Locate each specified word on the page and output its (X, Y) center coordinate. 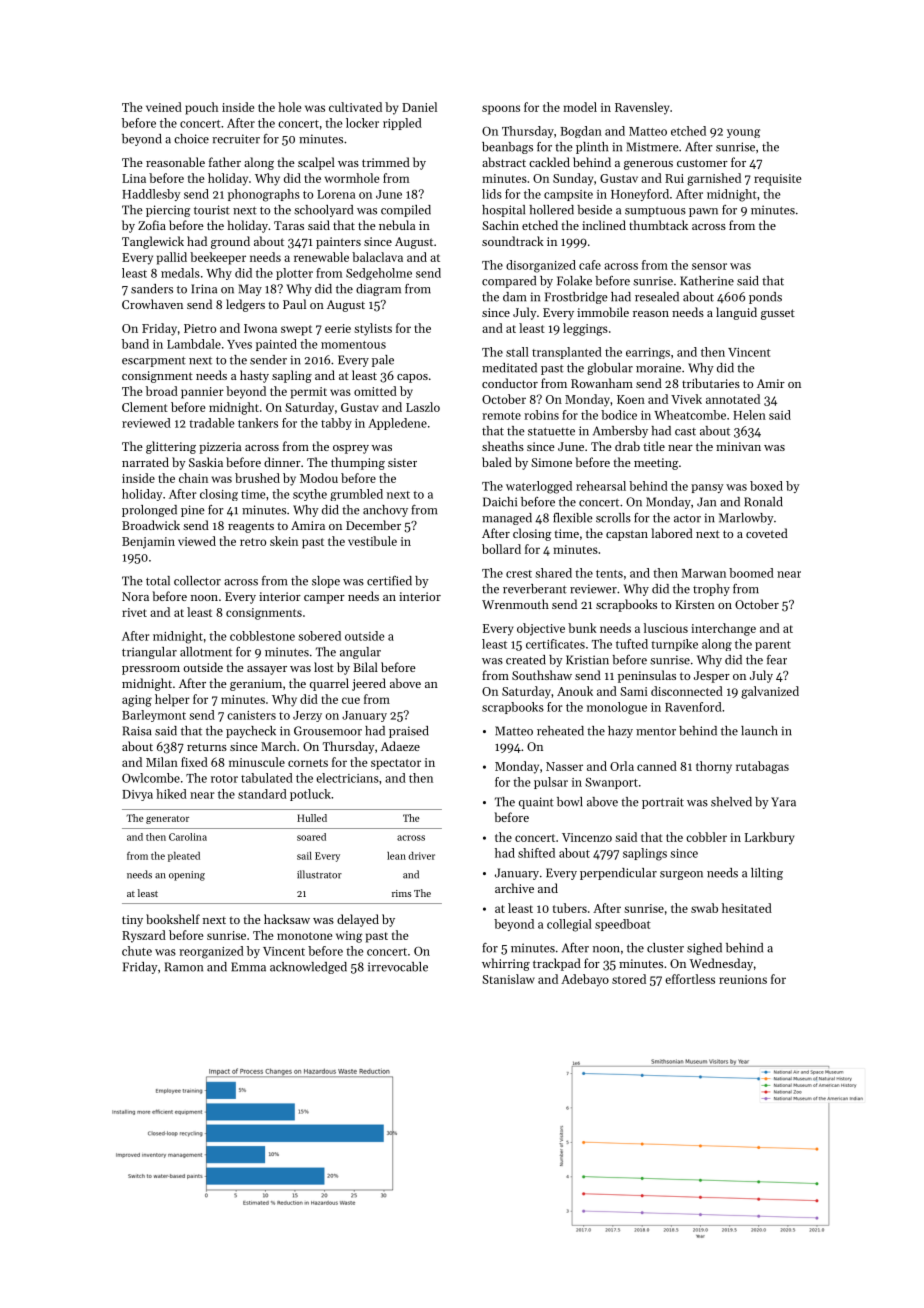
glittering (171, 447)
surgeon (681, 875)
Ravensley (642, 108)
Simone (551, 462)
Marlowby (746, 519)
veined (164, 107)
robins (541, 415)
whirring (506, 964)
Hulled (312, 818)
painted (276, 345)
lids (492, 194)
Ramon (184, 967)
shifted (536, 853)
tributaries (711, 383)
